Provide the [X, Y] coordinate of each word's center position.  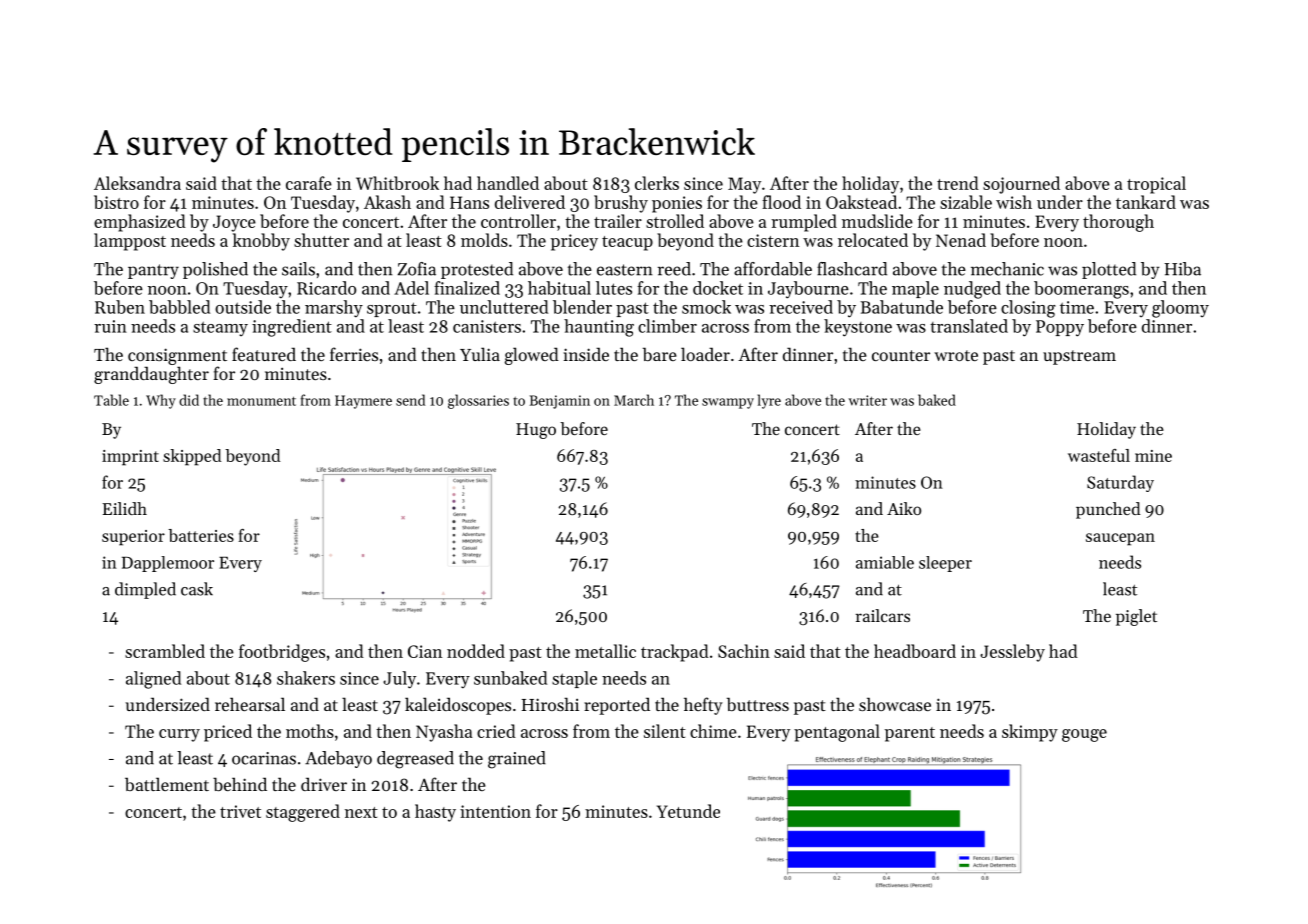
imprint [130, 458]
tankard [1146, 202]
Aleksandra [137, 183]
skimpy [1030, 733]
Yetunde [688, 811]
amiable [885, 562]
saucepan [1120, 539]
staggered [303, 813]
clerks [657, 183]
